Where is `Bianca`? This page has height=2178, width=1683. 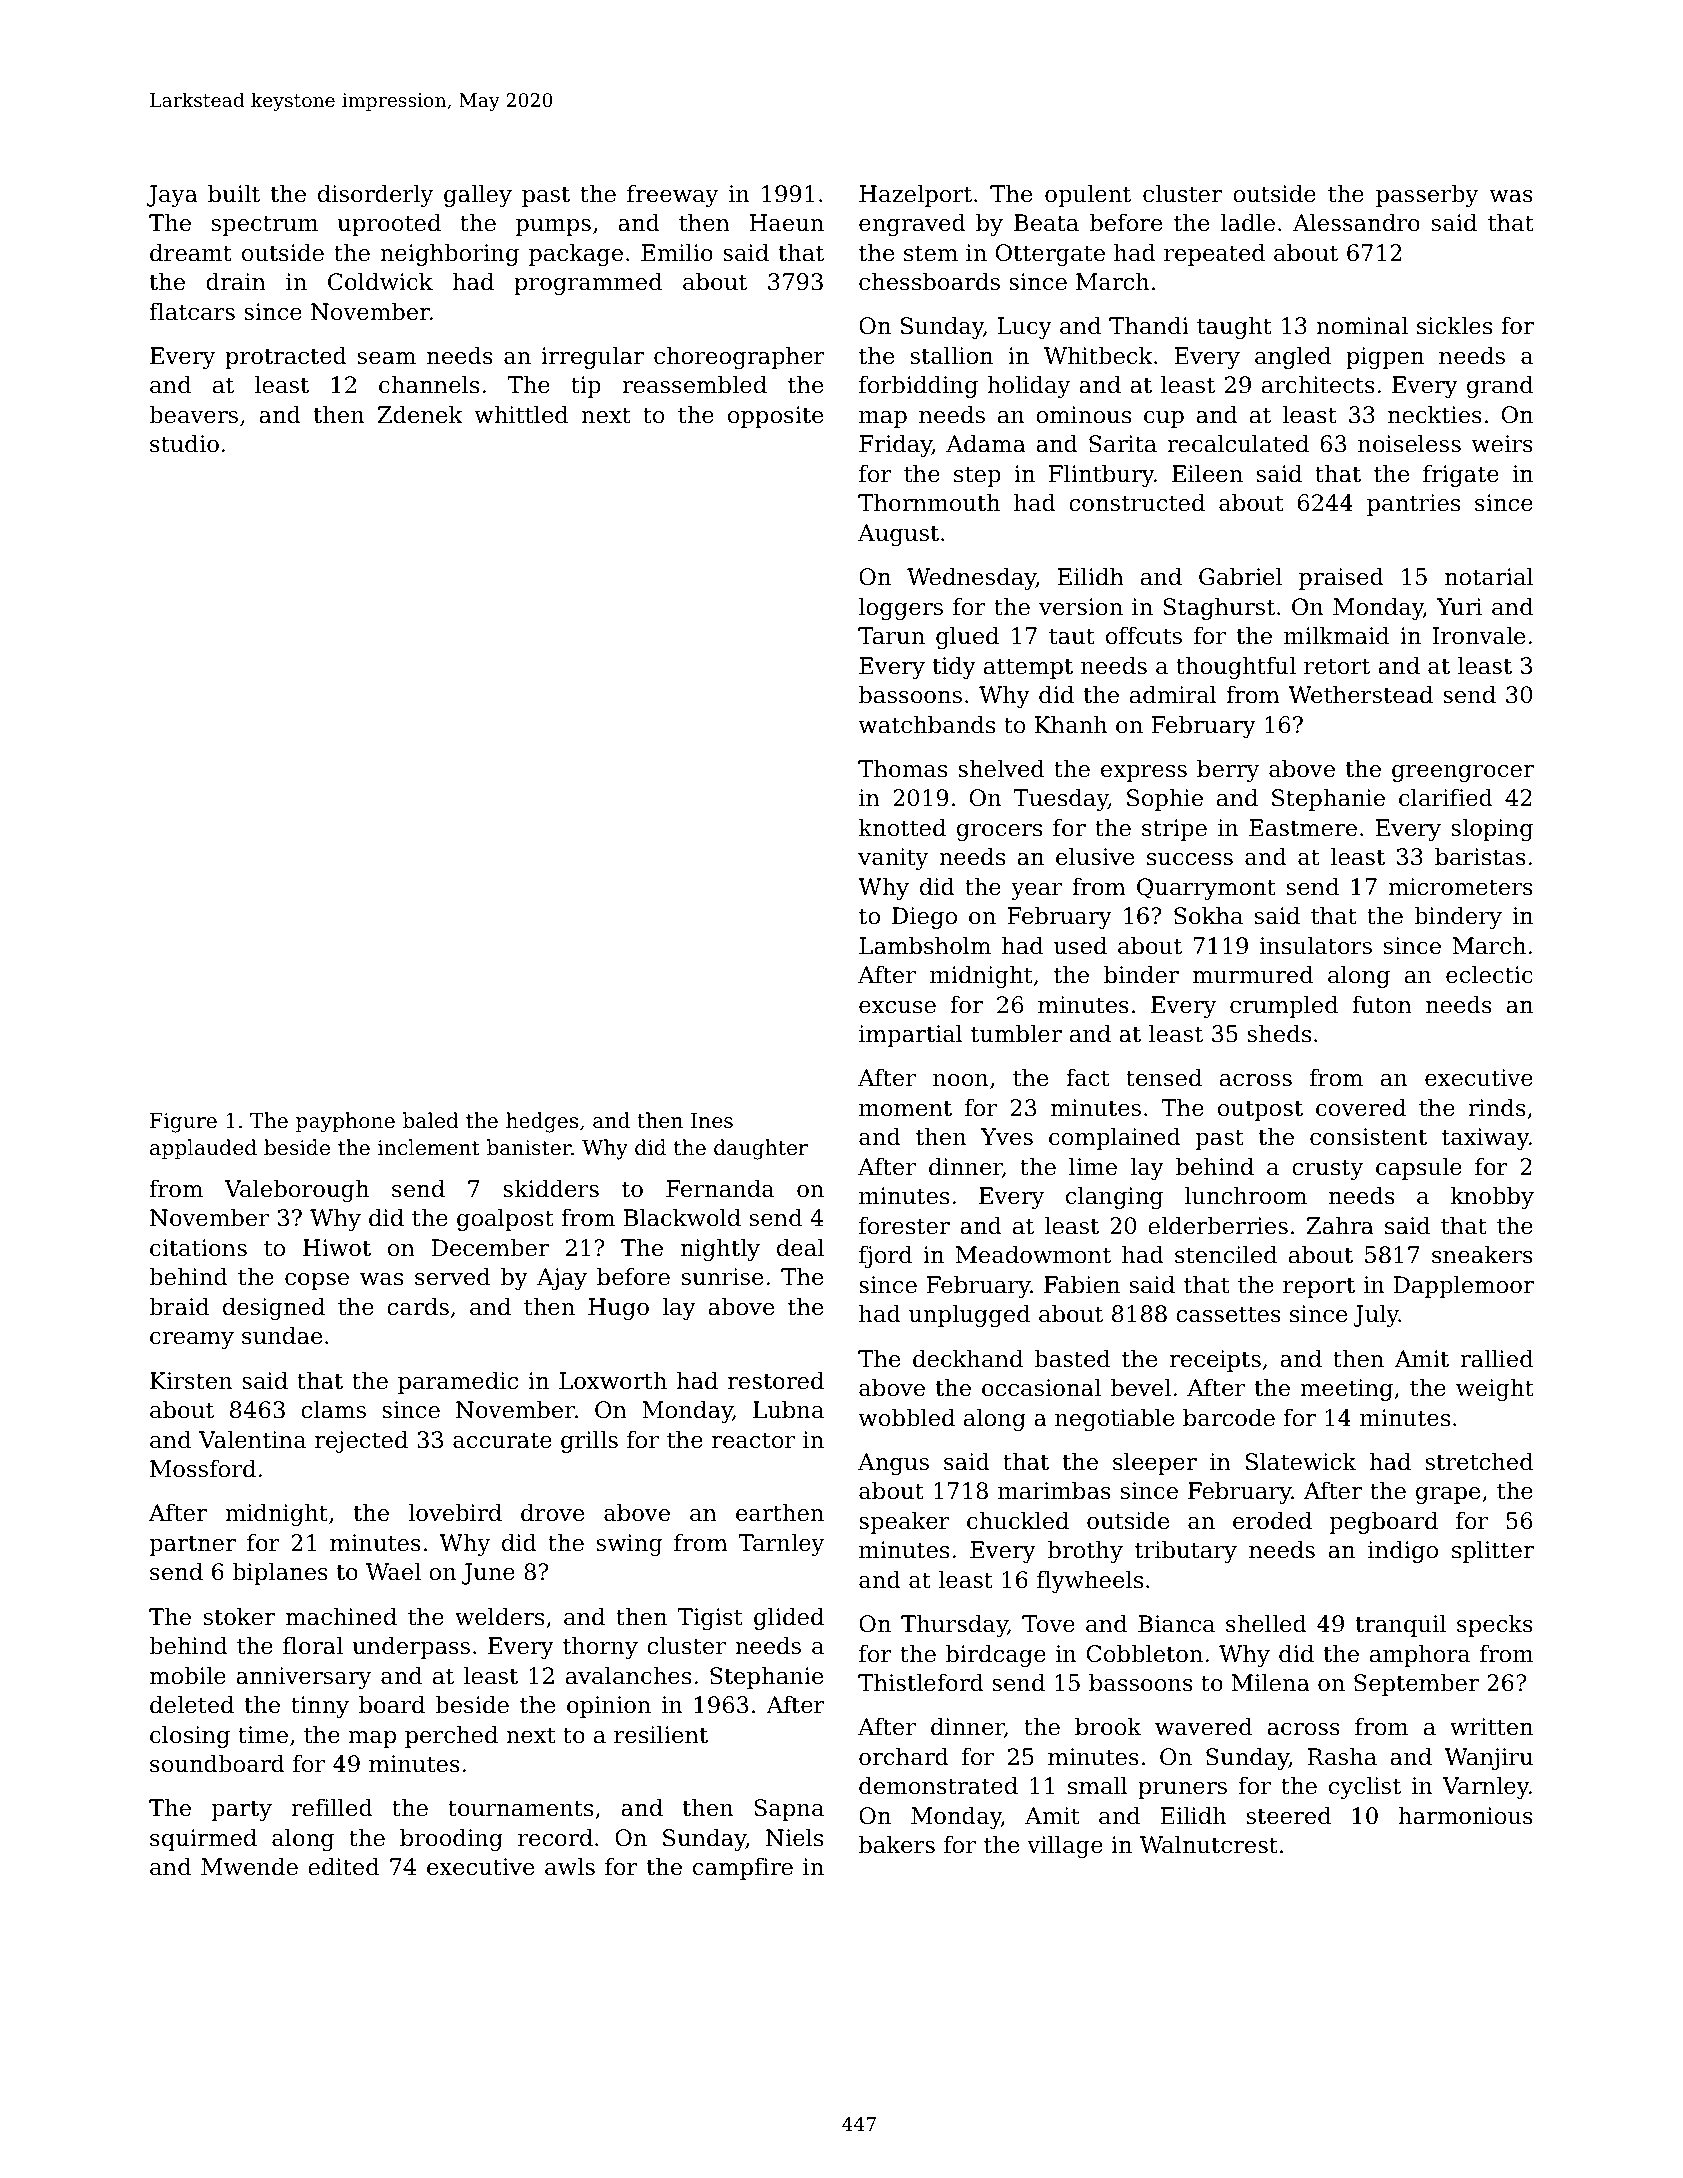
Bianca is located at coordinates (1176, 1624).
